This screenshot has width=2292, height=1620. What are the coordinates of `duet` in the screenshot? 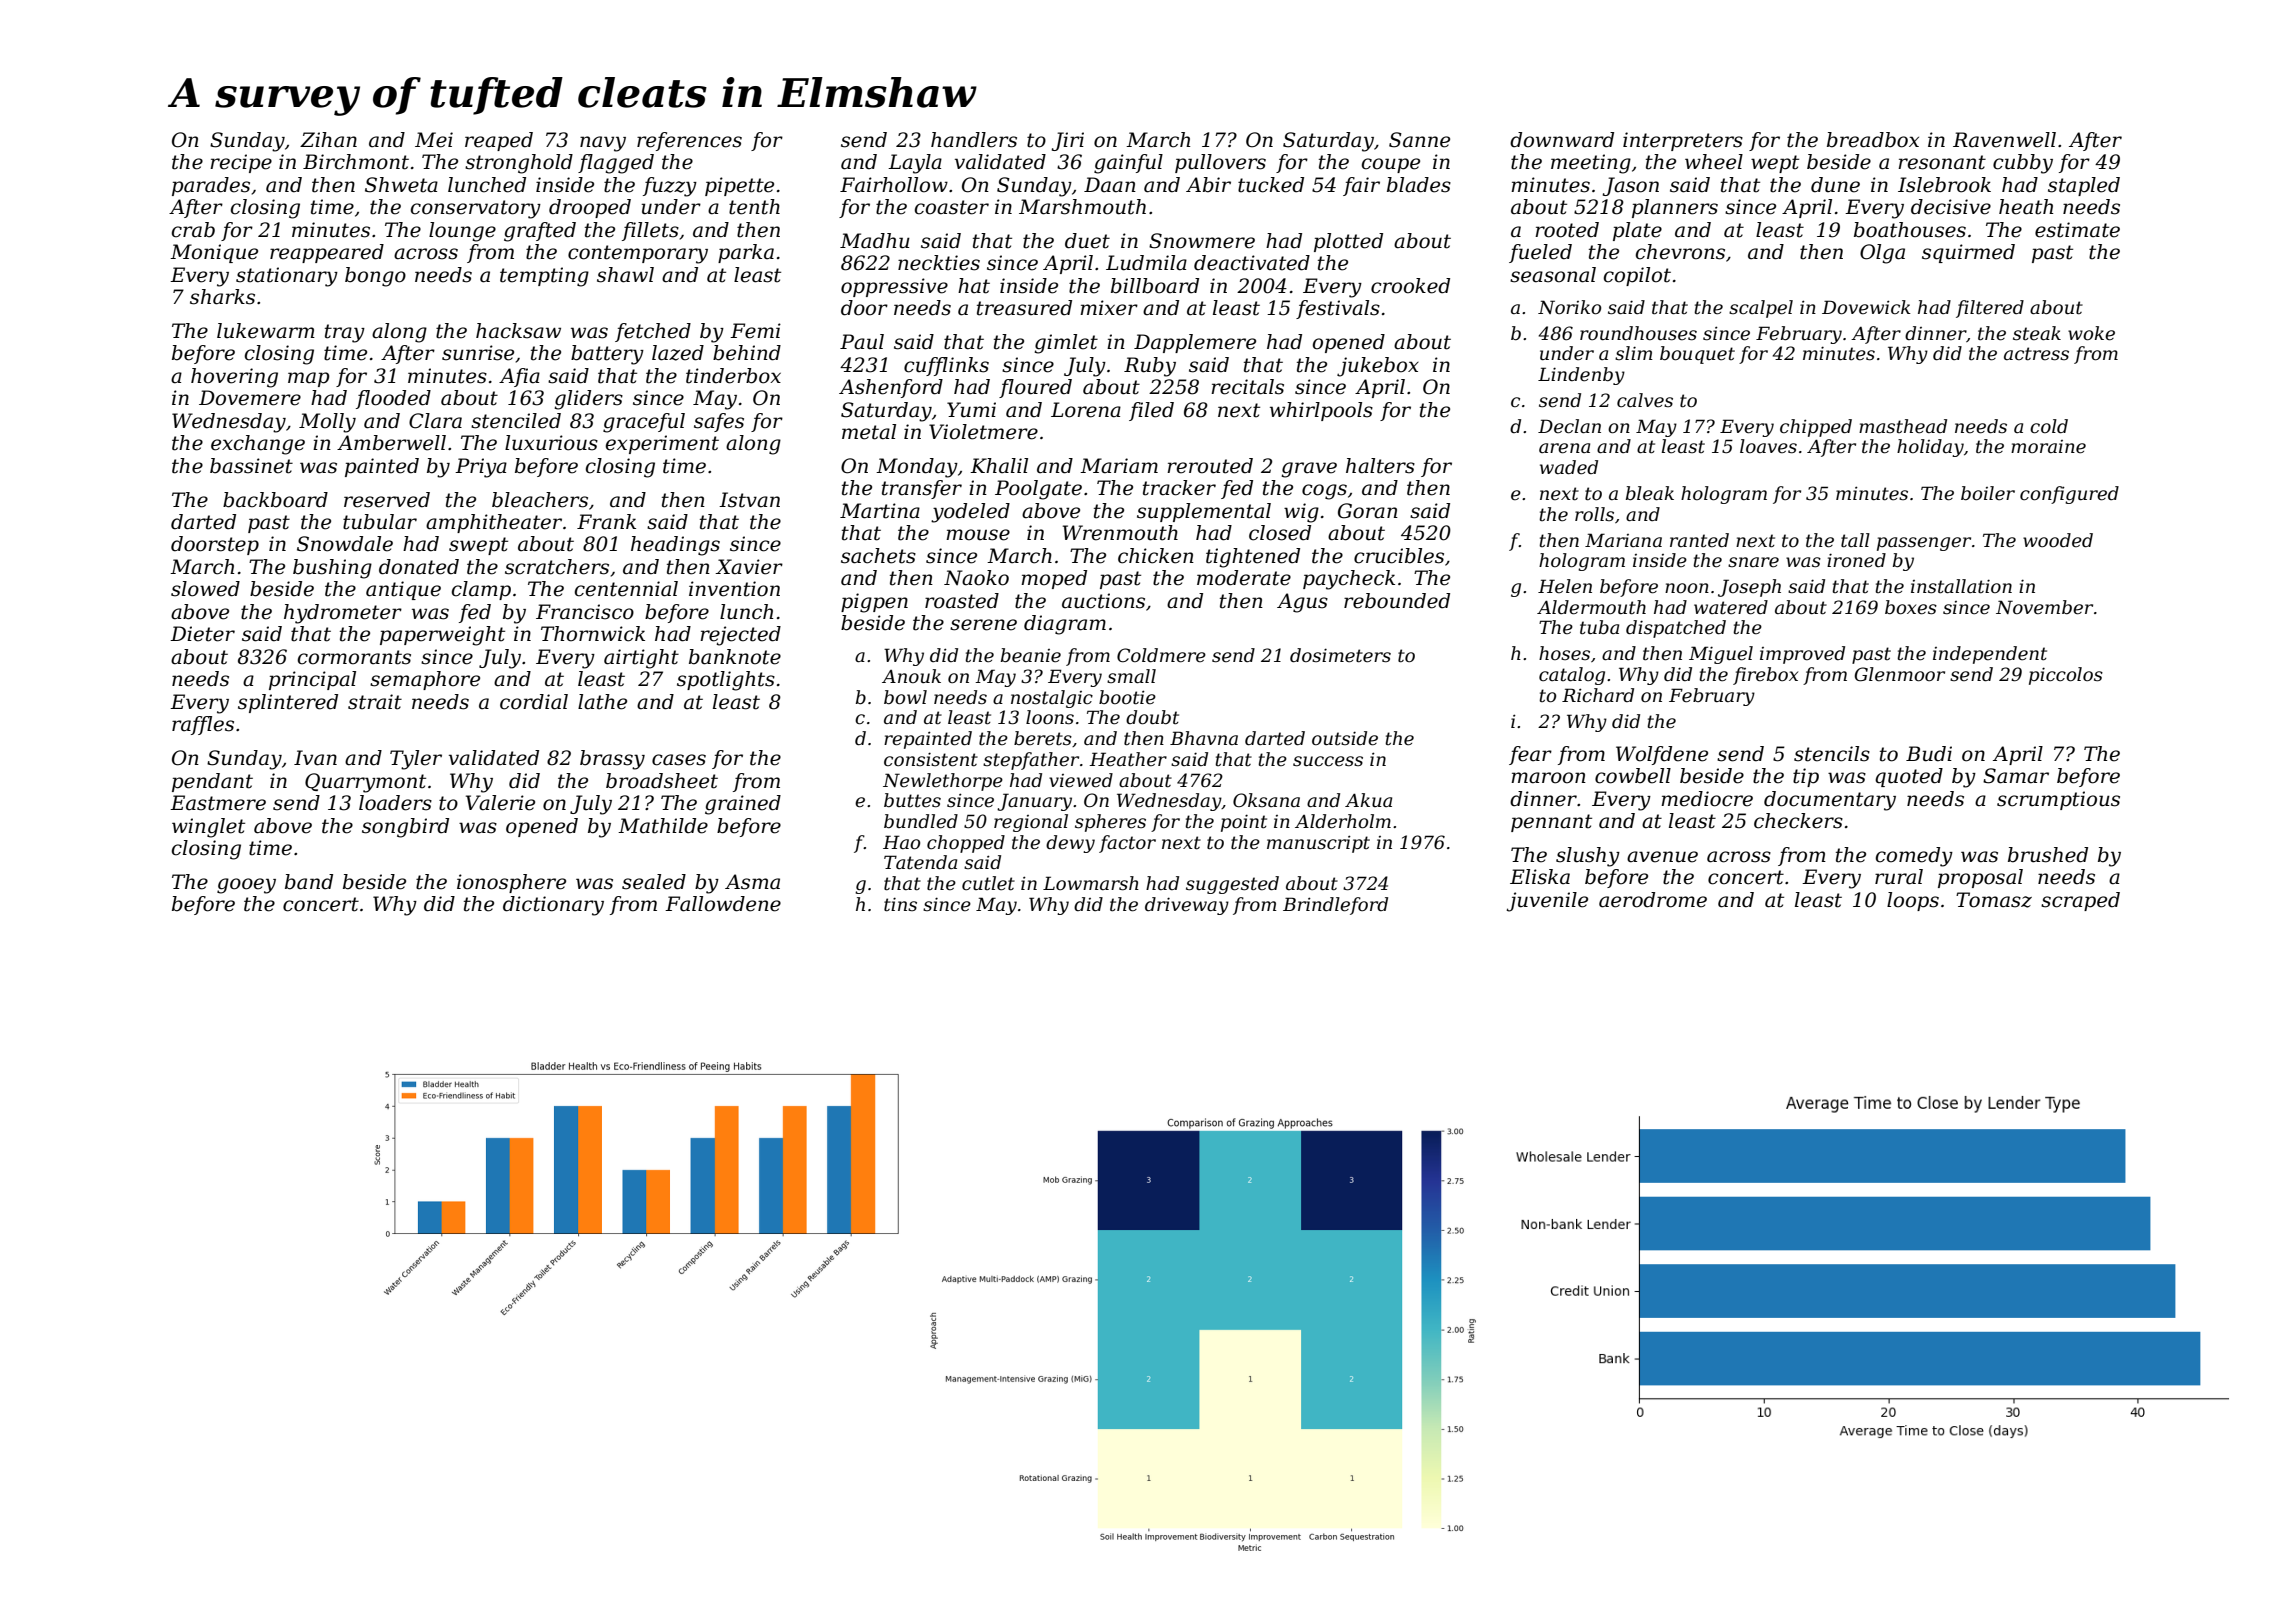 It's located at (1087, 241).
